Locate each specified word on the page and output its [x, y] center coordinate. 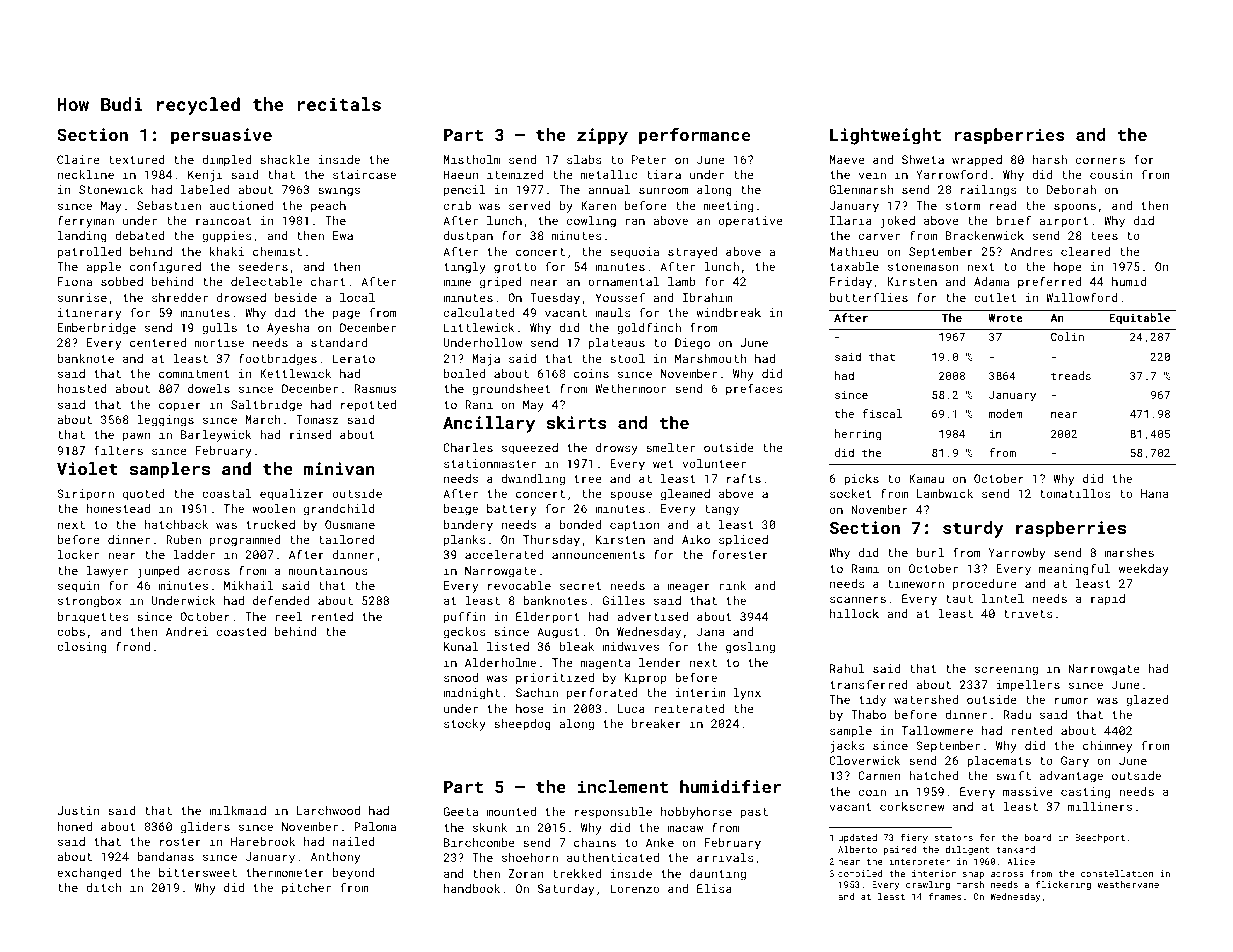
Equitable [1139, 319]
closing [82, 648]
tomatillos [1075, 493]
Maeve [847, 159]
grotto [515, 268]
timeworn [916, 583]
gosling [750, 648]
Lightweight [885, 136]
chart [328, 281]
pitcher [306, 889]
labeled [205, 189]
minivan [339, 468]
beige [461, 510]
